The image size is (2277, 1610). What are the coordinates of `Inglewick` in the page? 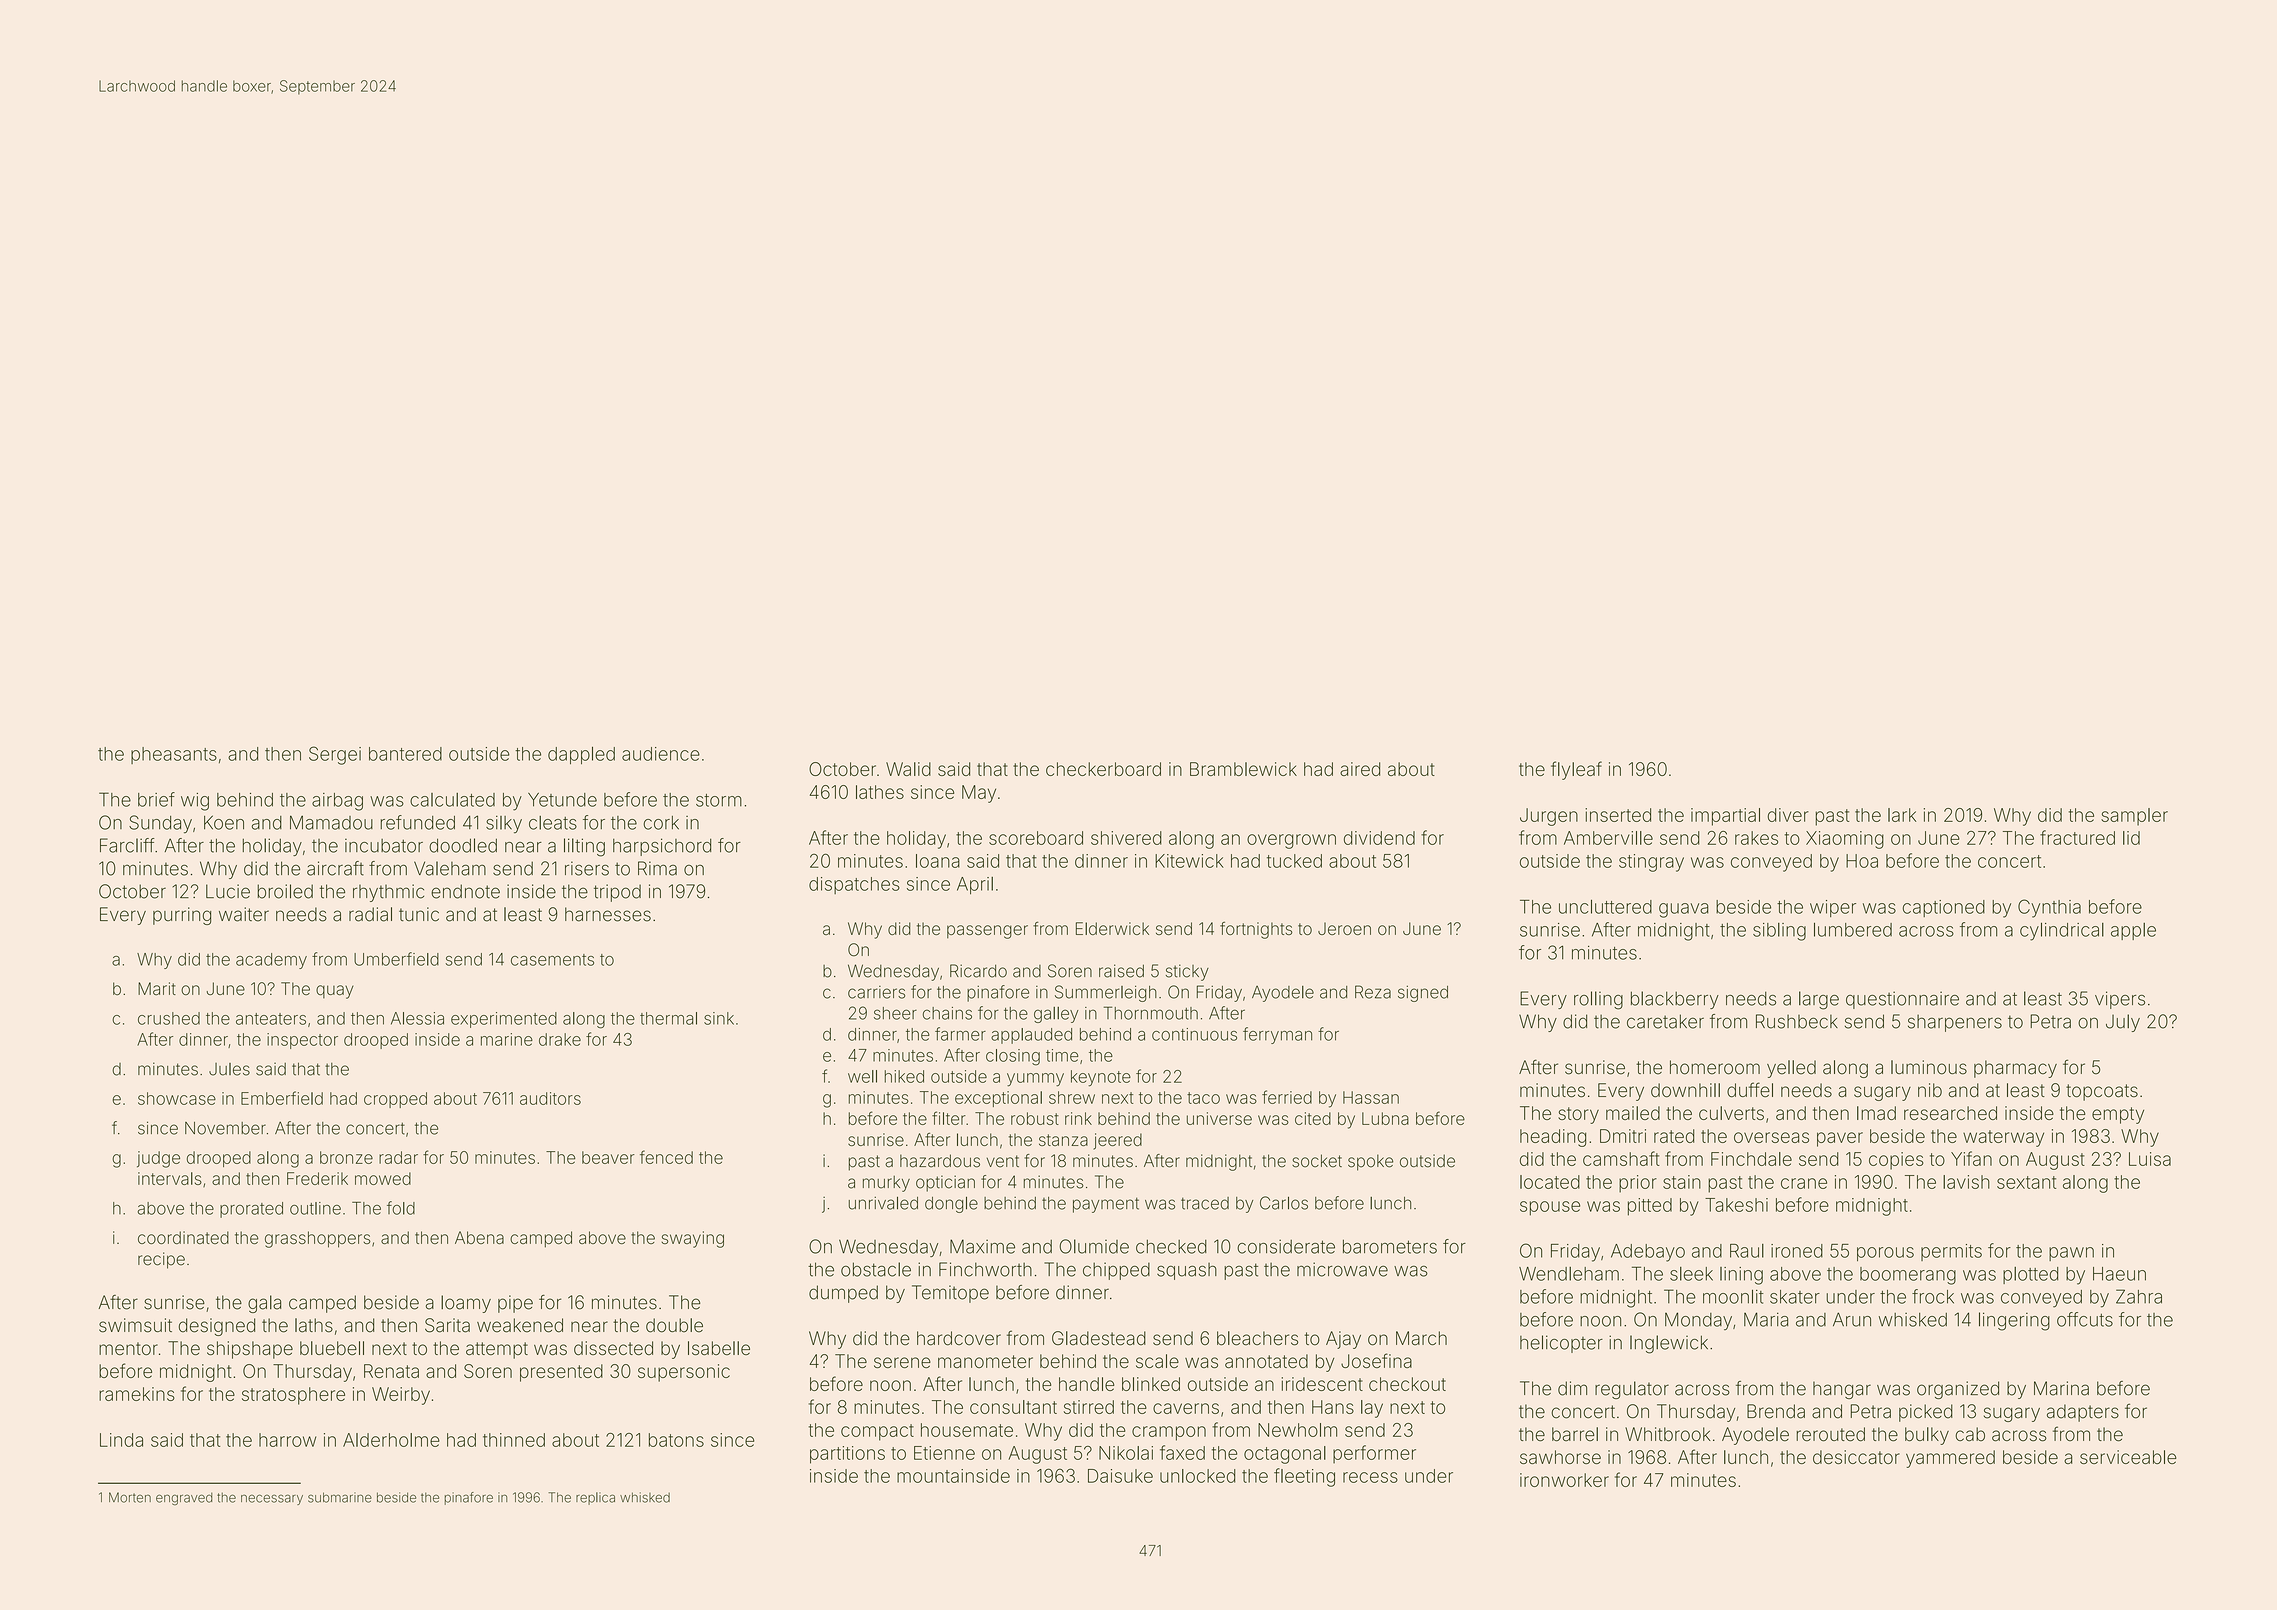 It's located at (1669, 1344).
